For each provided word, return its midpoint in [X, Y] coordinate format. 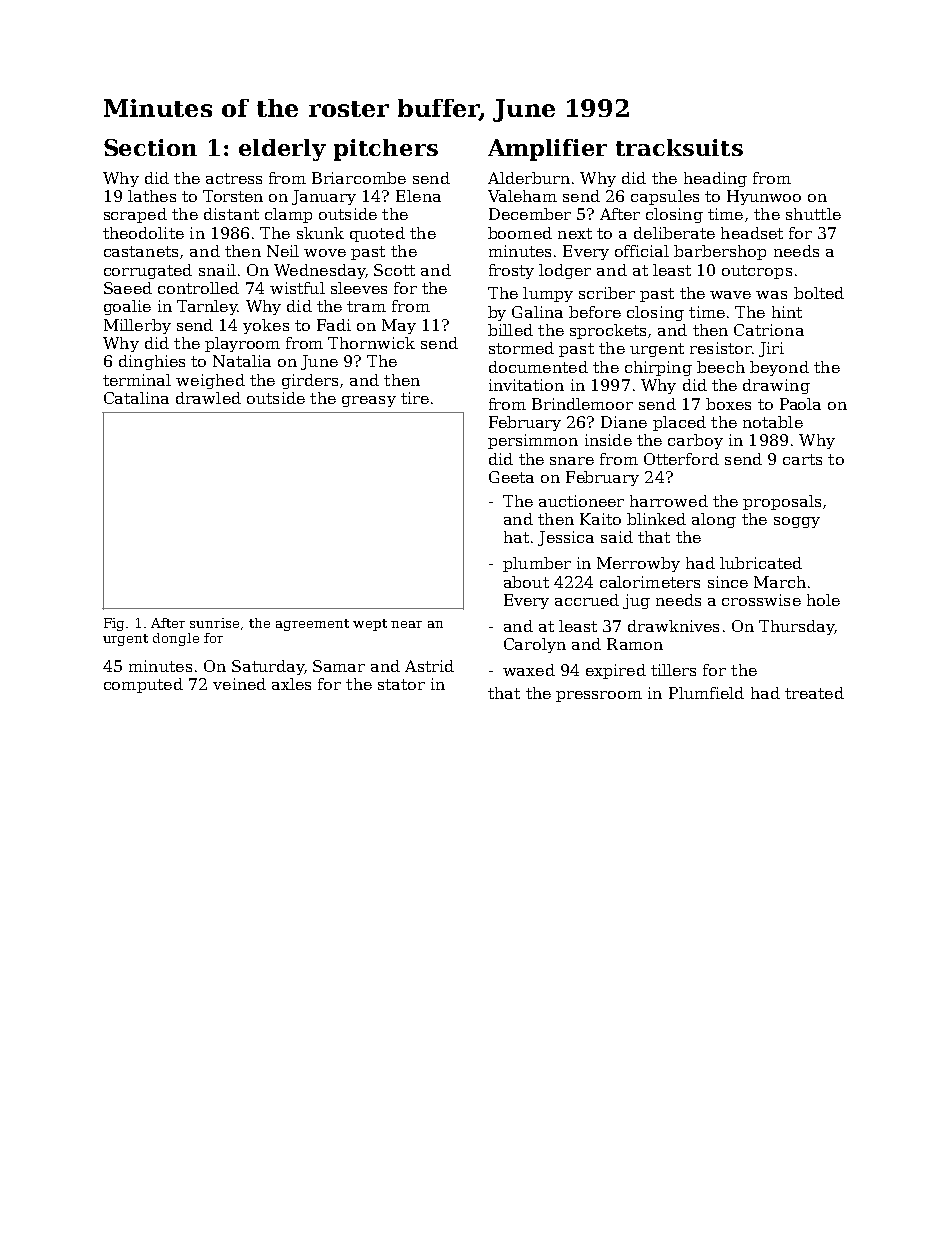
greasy [369, 401]
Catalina [136, 398]
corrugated [148, 271]
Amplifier [547, 150]
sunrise [214, 623]
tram [366, 306]
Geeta [511, 477]
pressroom [599, 696]
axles [291, 684]
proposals [782, 502]
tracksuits [679, 147]
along [714, 520]
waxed [529, 670]
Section [150, 147]
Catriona [769, 330]
